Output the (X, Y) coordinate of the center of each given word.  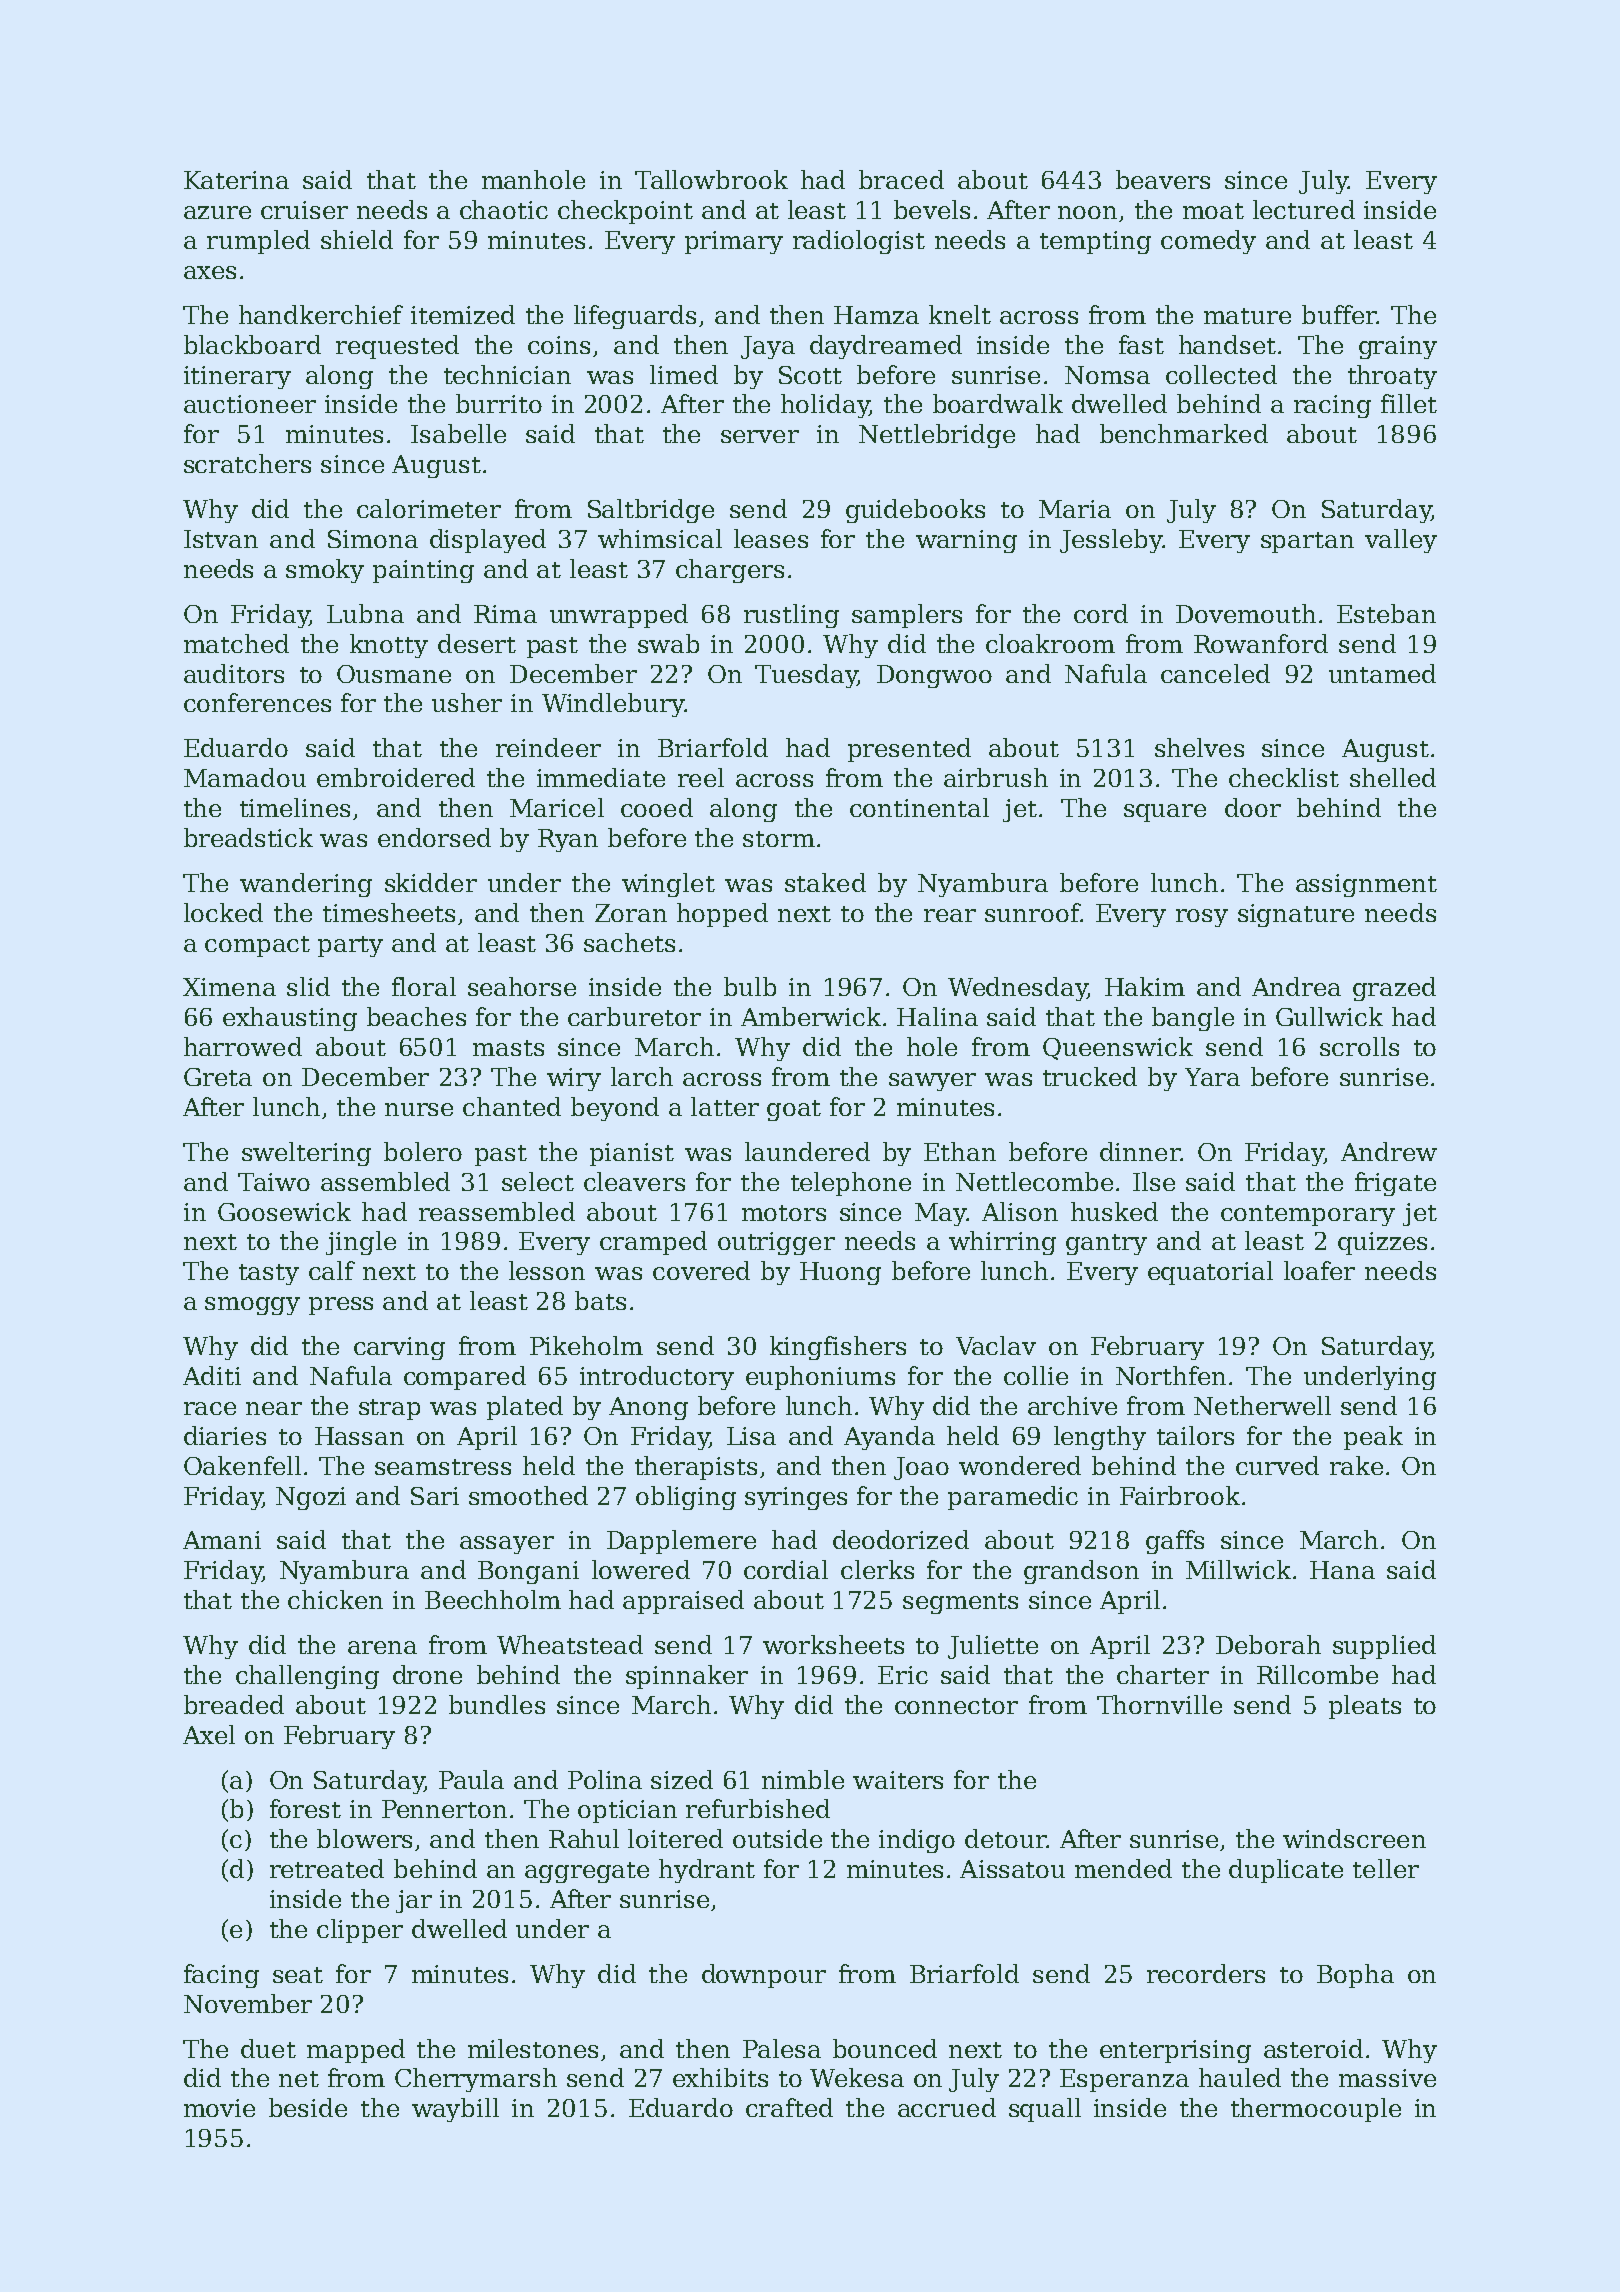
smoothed (528, 1495)
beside (308, 2107)
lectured (1304, 209)
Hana (1342, 1570)
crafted (789, 2107)
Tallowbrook (711, 179)
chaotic (504, 209)
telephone (851, 1184)
